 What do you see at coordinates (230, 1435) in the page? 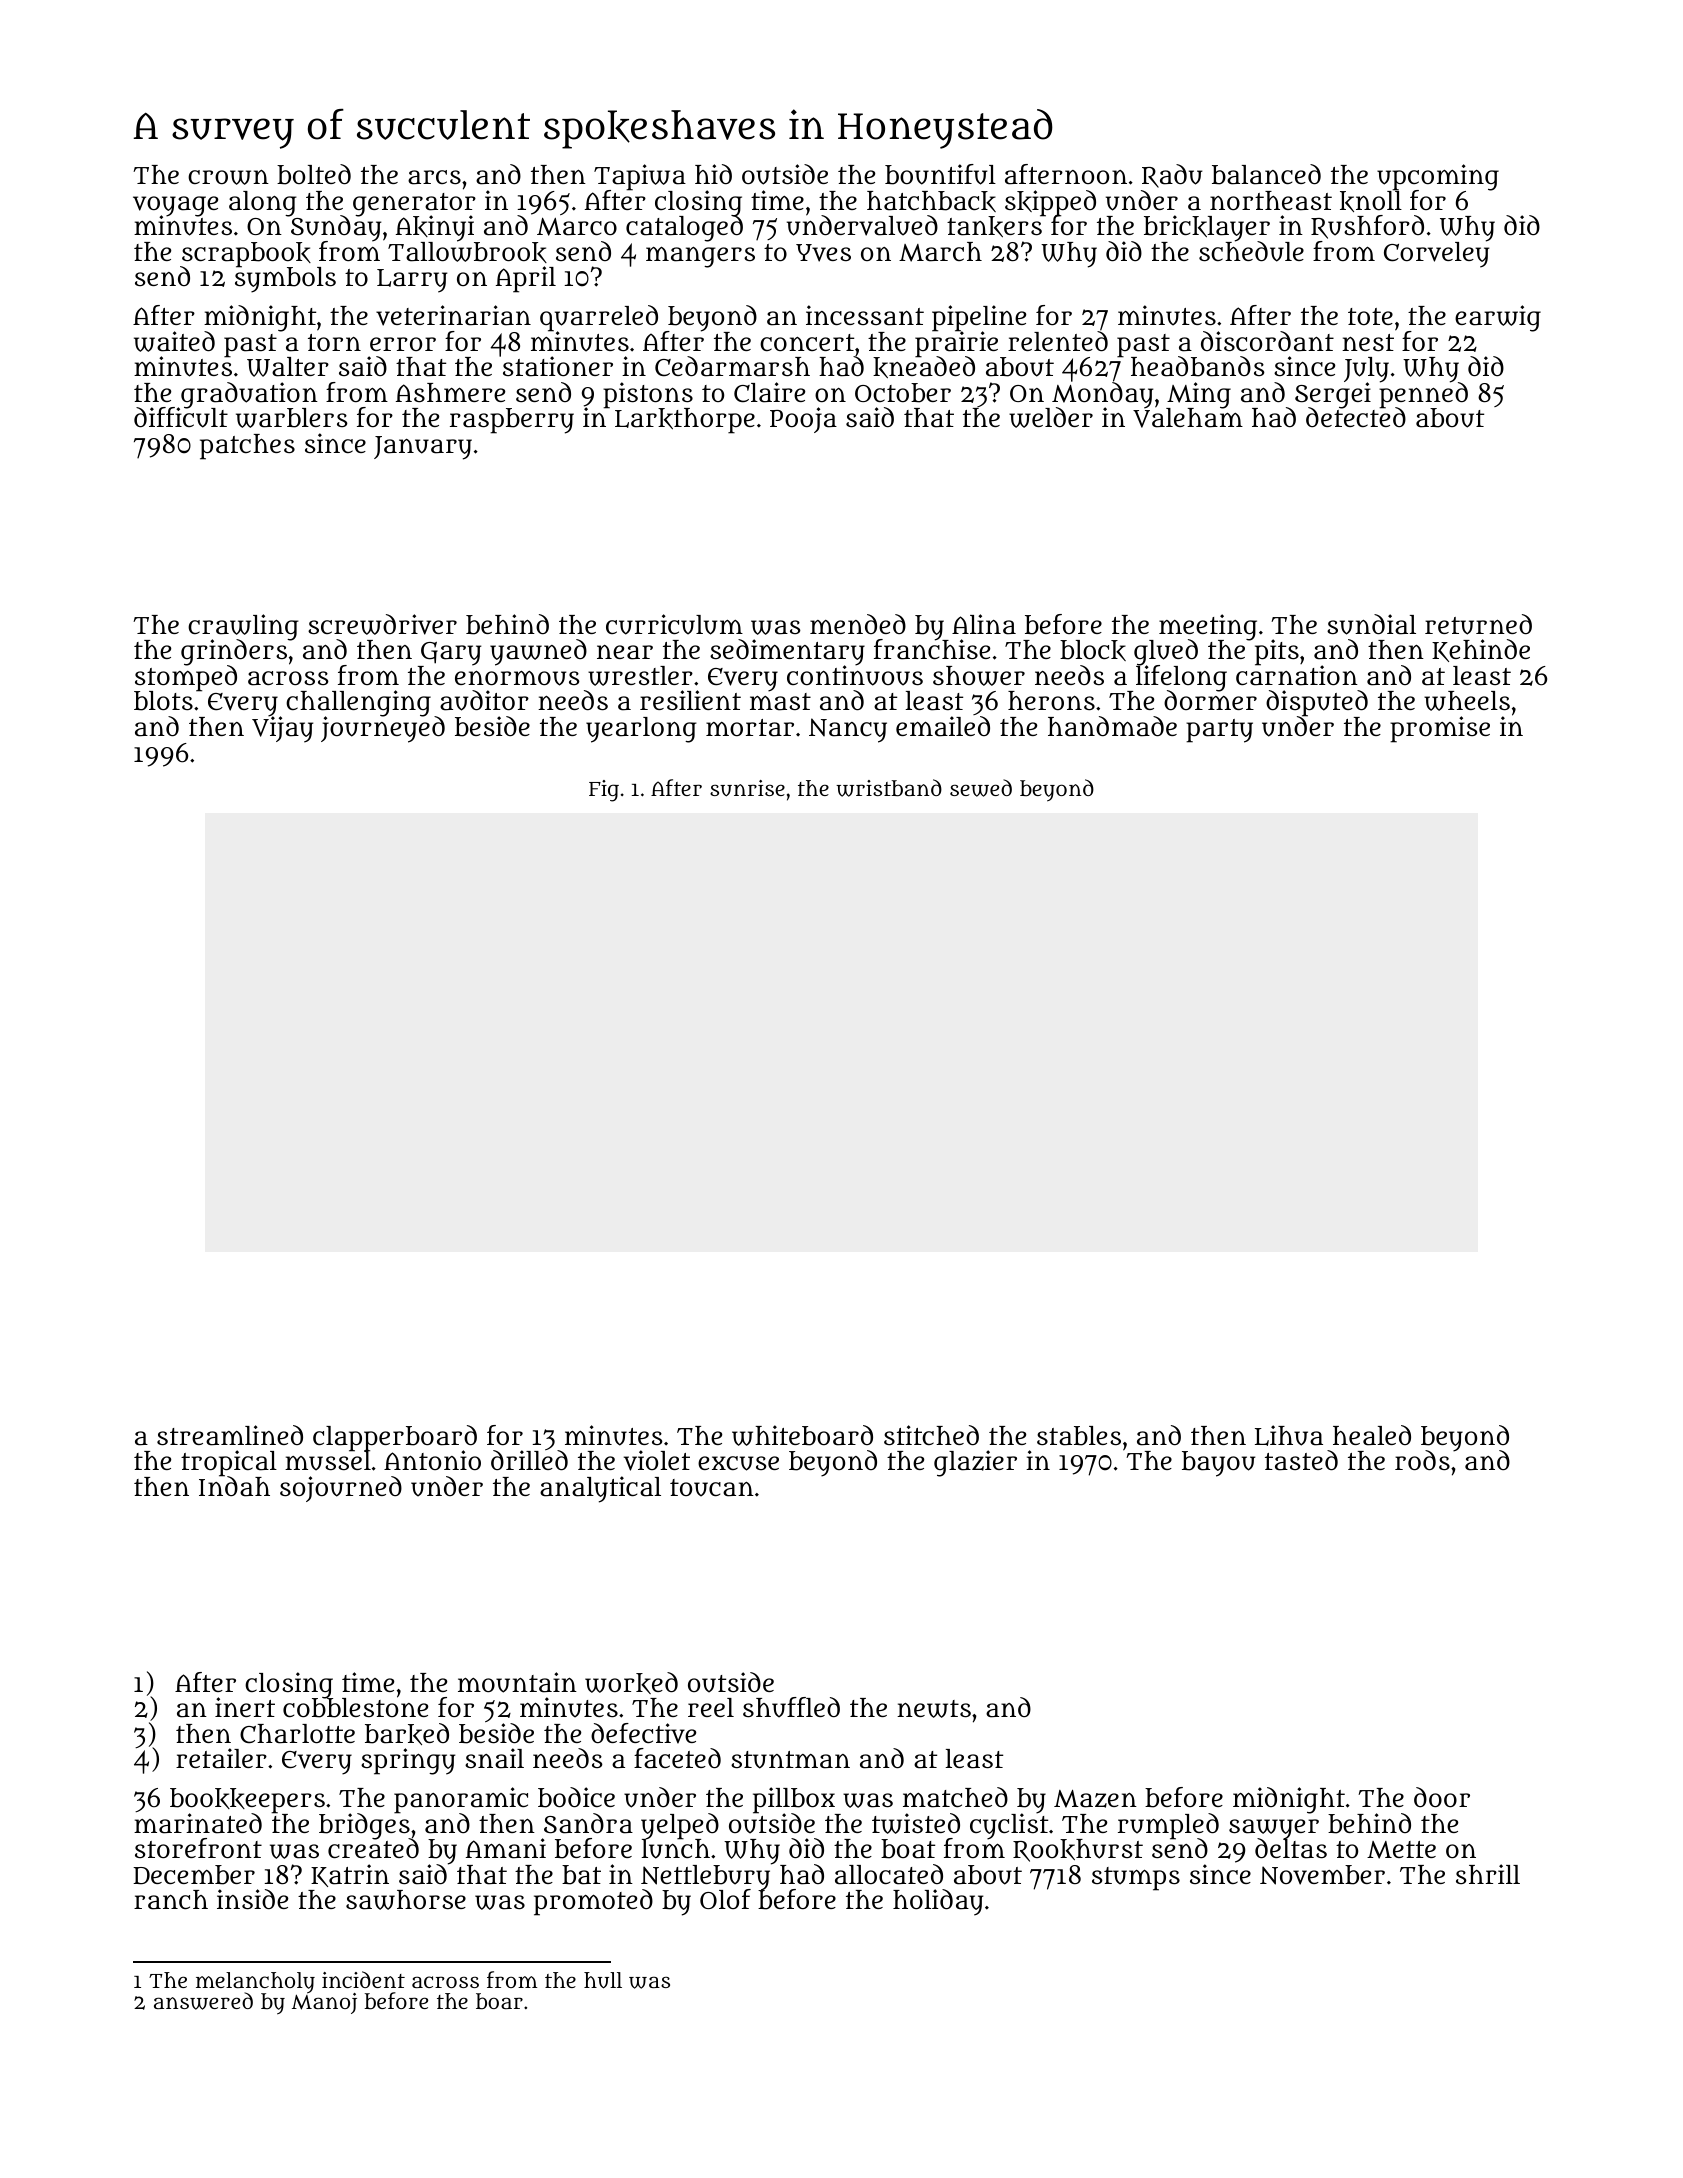
I see `streamlined` at bounding box center [230, 1435].
